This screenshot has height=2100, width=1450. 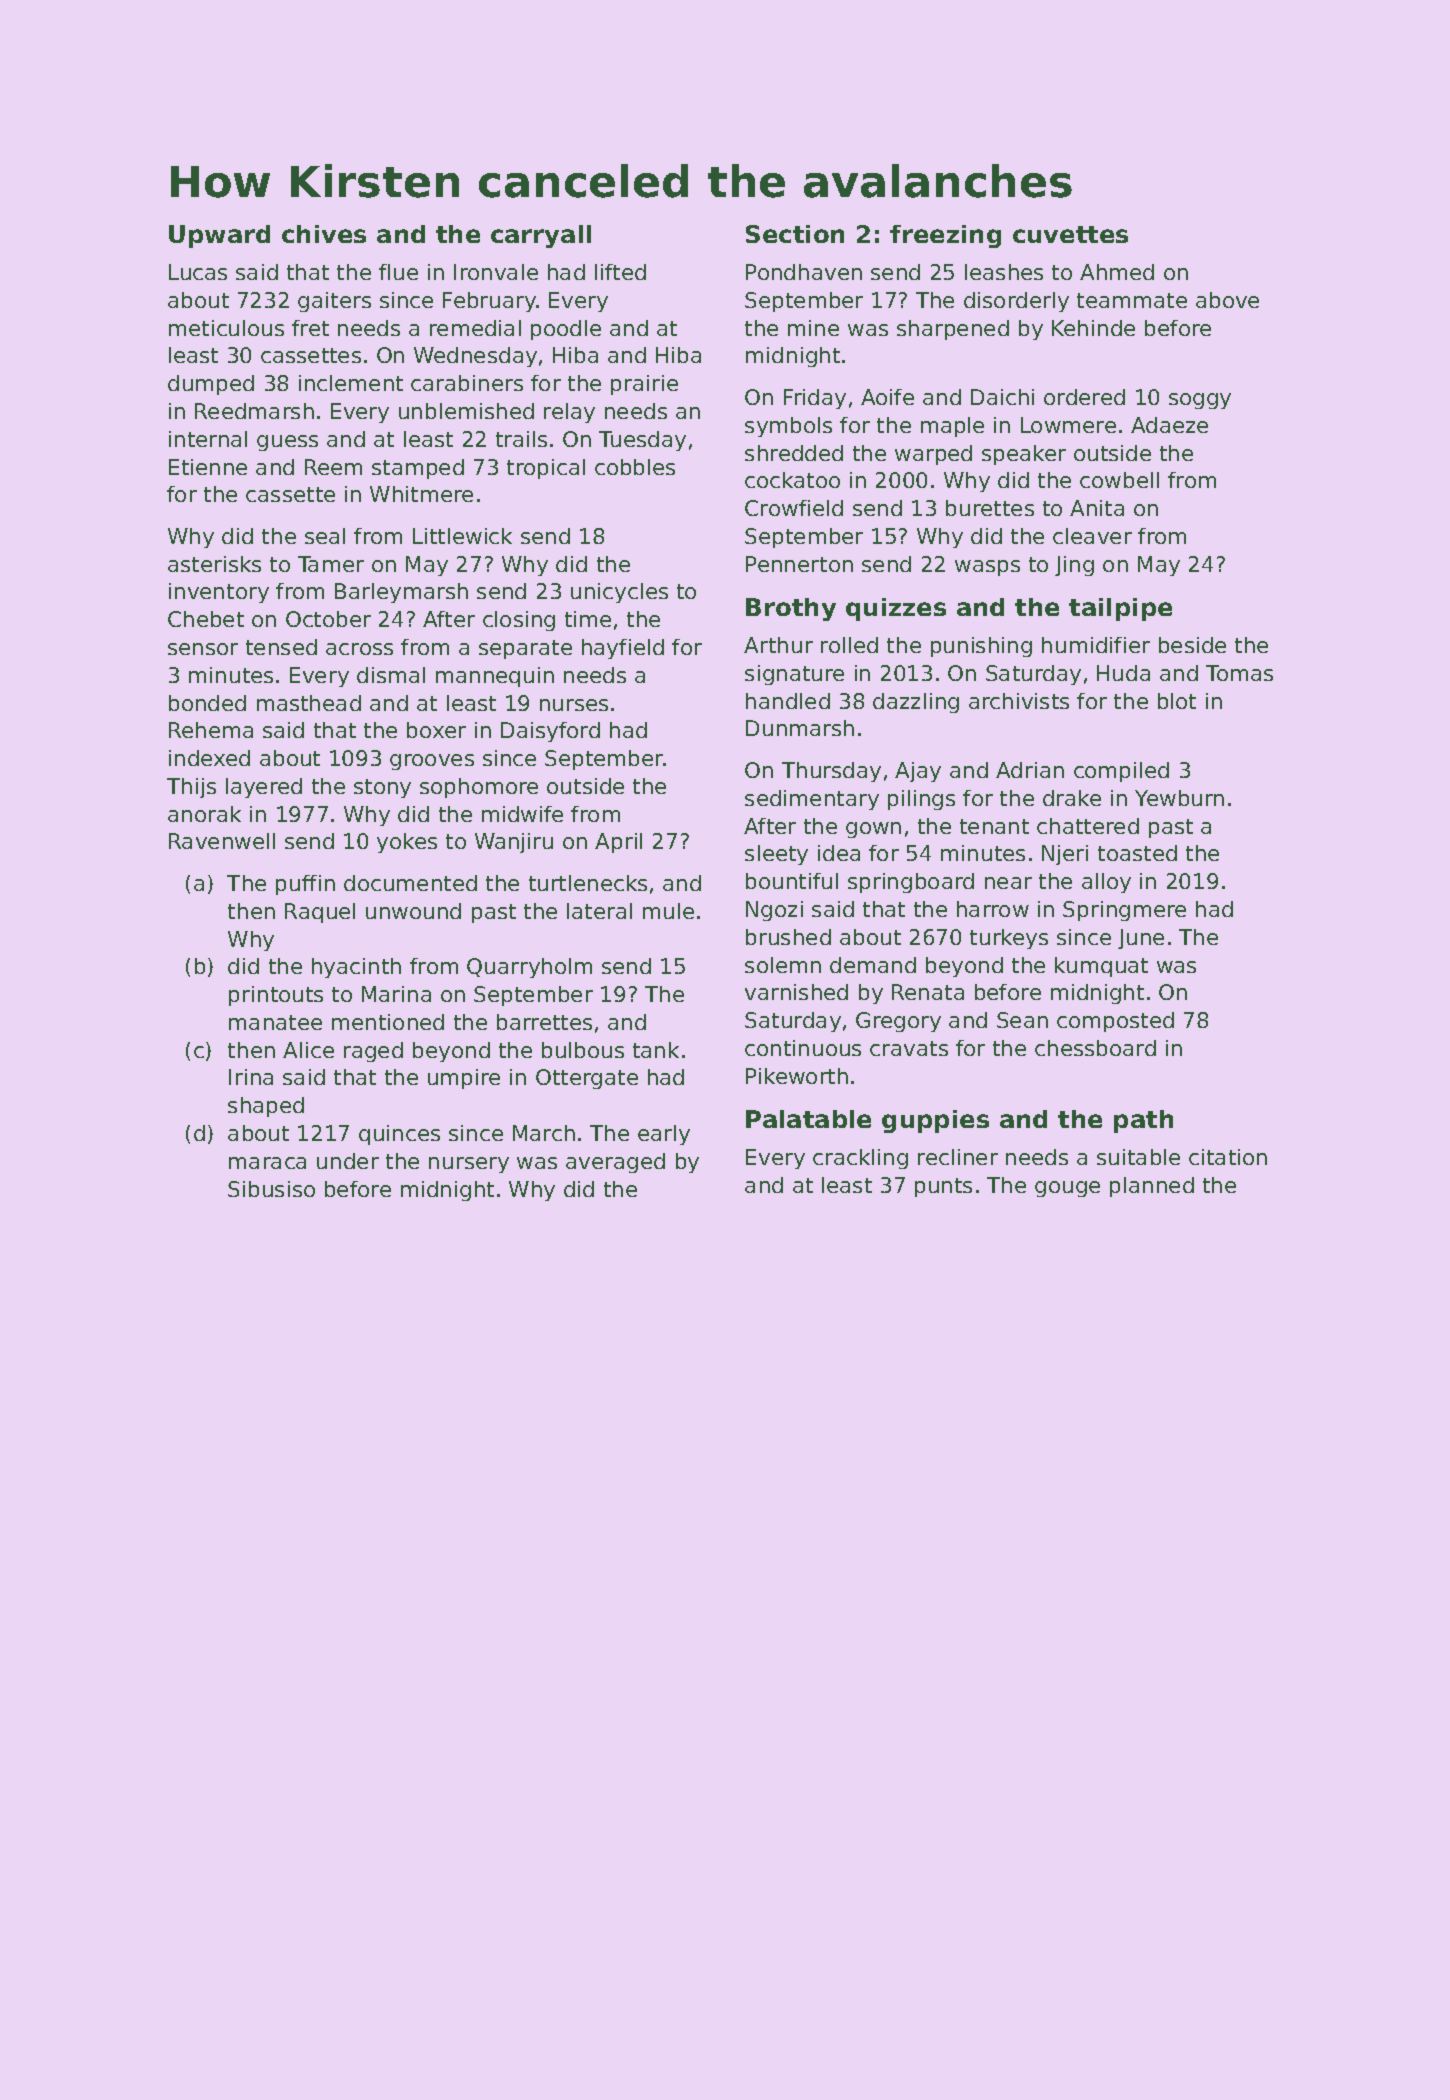 I want to click on Sibusiso, so click(x=271, y=1189).
